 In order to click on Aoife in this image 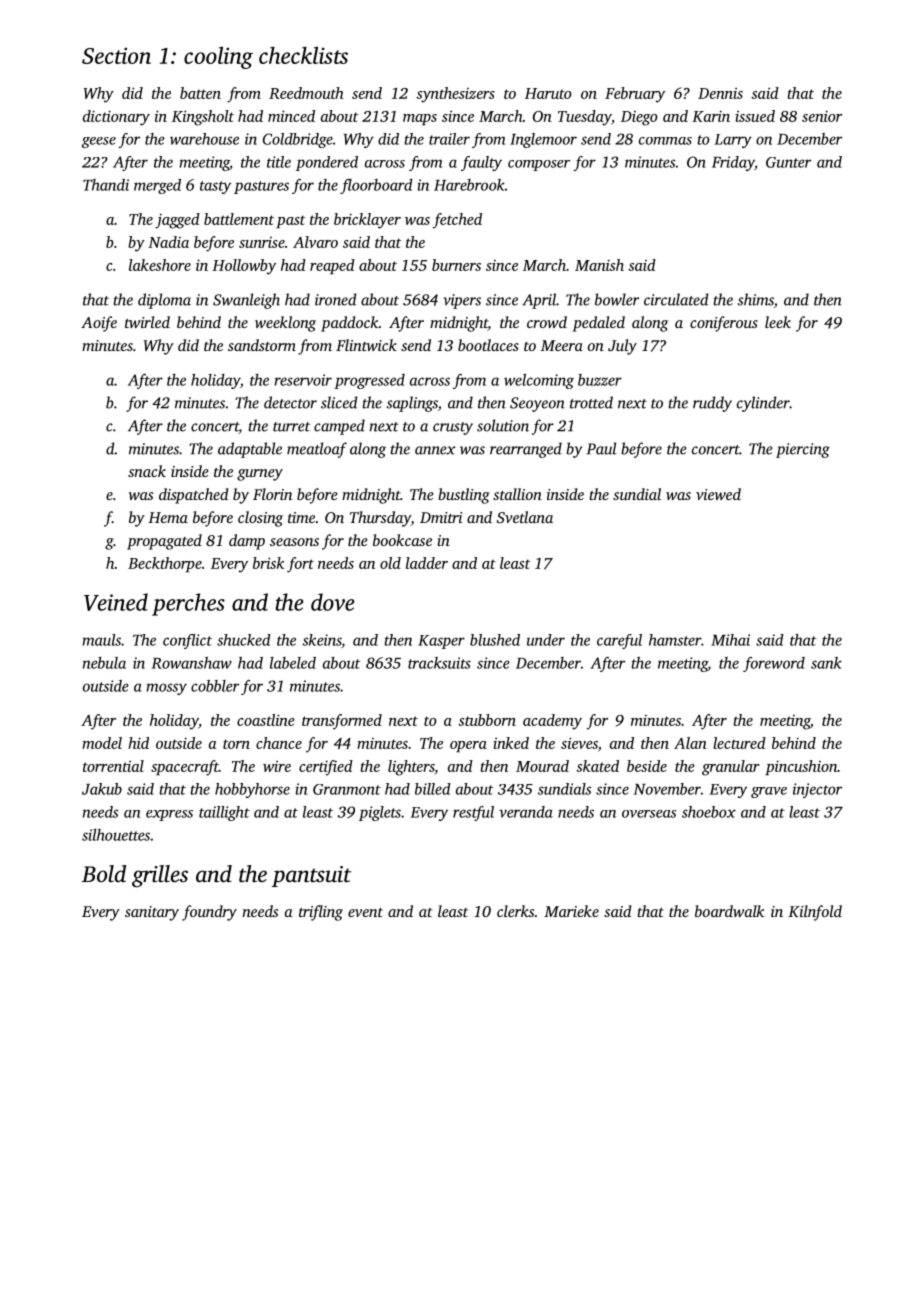, I will do `click(99, 324)`.
